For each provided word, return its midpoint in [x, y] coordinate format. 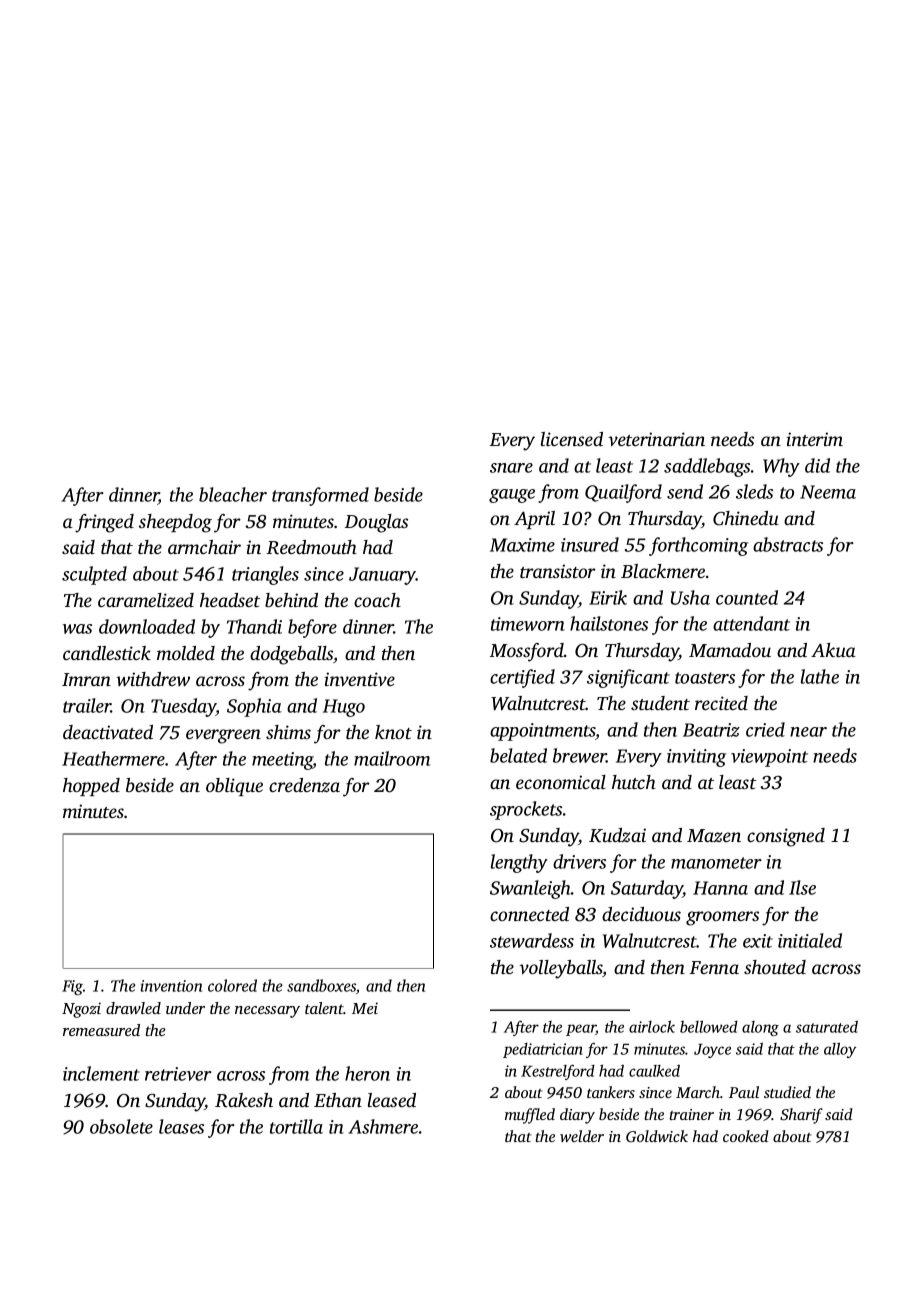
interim [814, 439]
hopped [91, 787]
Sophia [254, 707]
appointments [543, 732]
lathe [820, 676]
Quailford [623, 493]
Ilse [802, 887]
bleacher [233, 494]
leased [392, 1100]
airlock [652, 1026]
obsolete [121, 1126]
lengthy [519, 863]
